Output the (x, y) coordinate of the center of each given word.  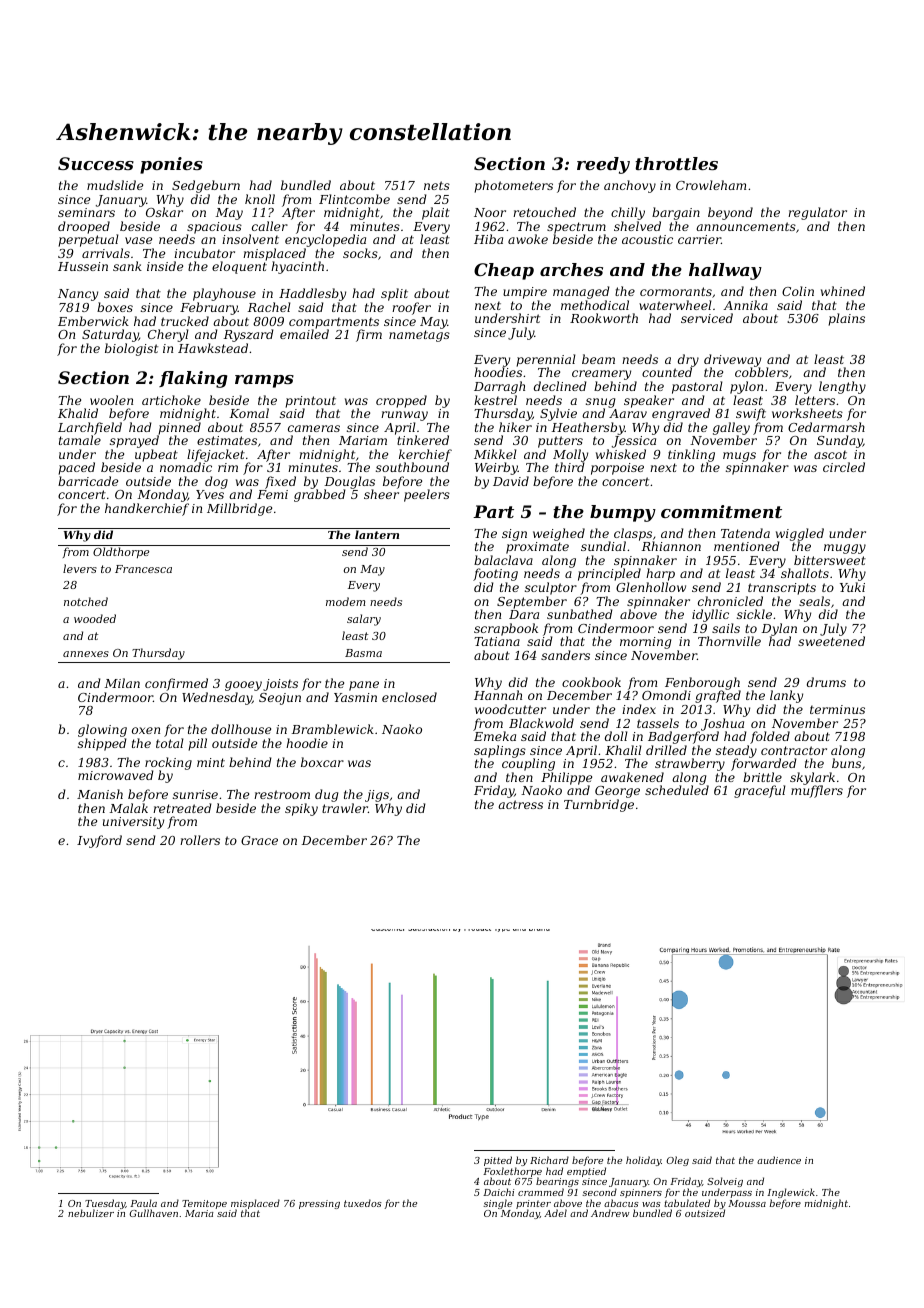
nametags (419, 336)
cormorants (676, 291)
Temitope (204, 1204)
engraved (681, 414)
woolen (111, 400)
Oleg (677, 1161)
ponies (171, 165)
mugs (739, 457)
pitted (498, 1161)
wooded (95, 618)
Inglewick (791, 1193)
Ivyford (99, 841)
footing (495, 574)
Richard (549, 1160)
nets (437, 185)
